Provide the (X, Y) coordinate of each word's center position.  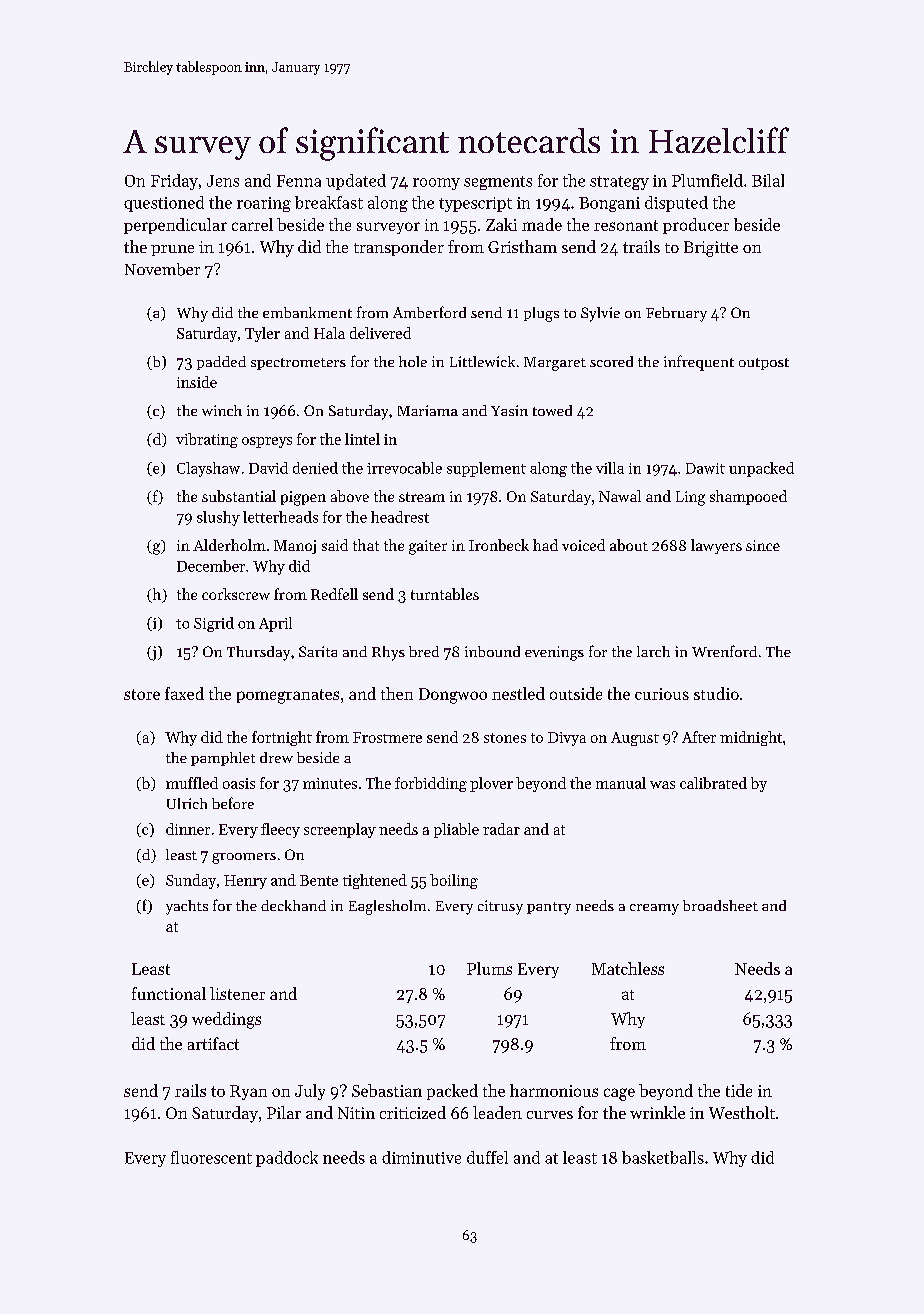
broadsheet (720, 905)
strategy (619, 183)
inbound (492, 651)
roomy (436, 184)
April (275, 624)
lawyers (716, 546)
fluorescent (211, 1157)
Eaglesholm (387, 907)
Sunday (191, 881)
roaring (264, 204)
